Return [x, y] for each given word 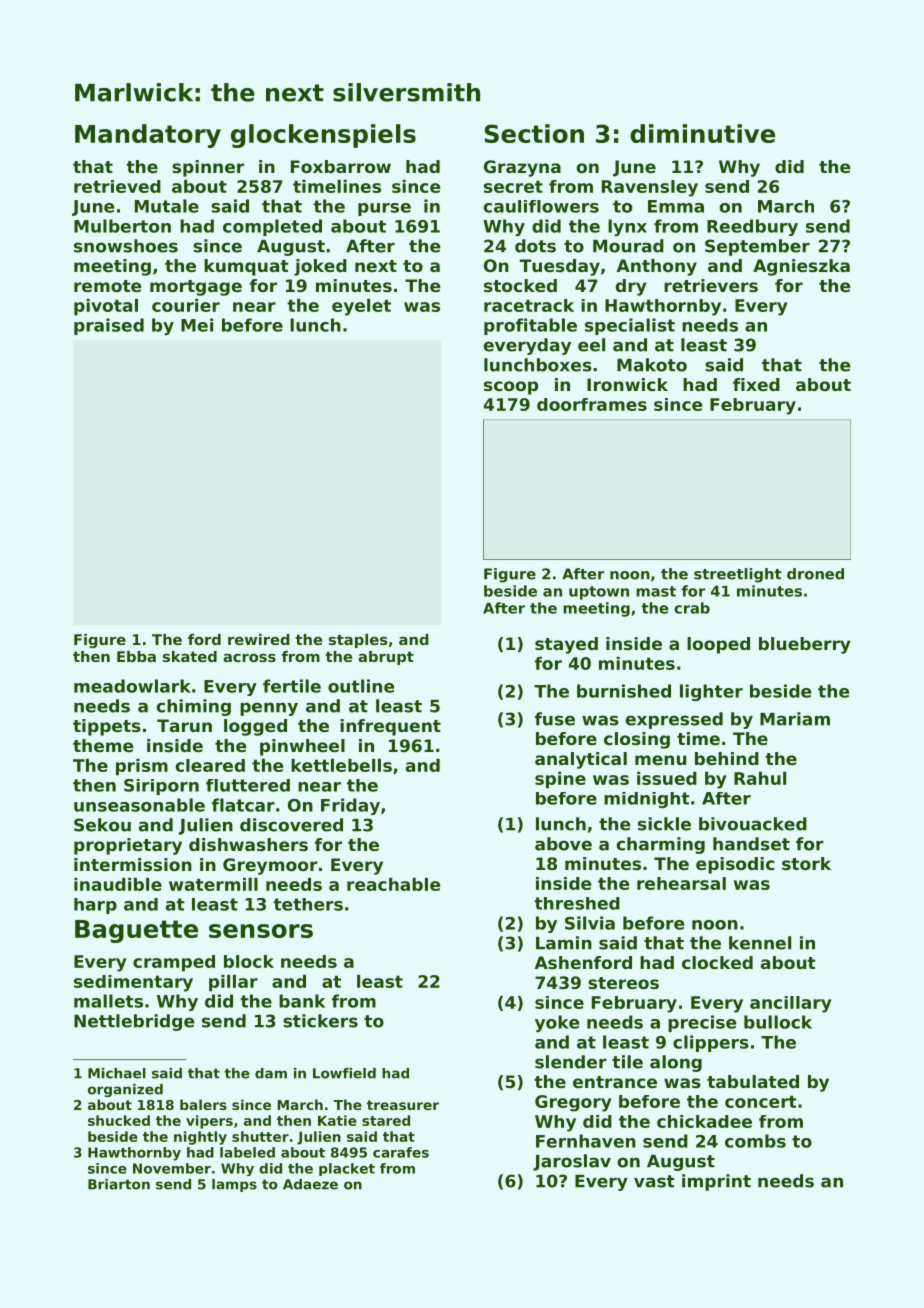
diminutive [702, 133]
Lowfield [344, 1073]
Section [534, 133]
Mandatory [148, 136]
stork [806, 863]
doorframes [592, 404]
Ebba [136, 656]
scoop [511, 388]
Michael [117, 1073]
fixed [756, 384]
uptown [599, 593]
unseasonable [139, 805]
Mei [197, 325]
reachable [393, 884]
